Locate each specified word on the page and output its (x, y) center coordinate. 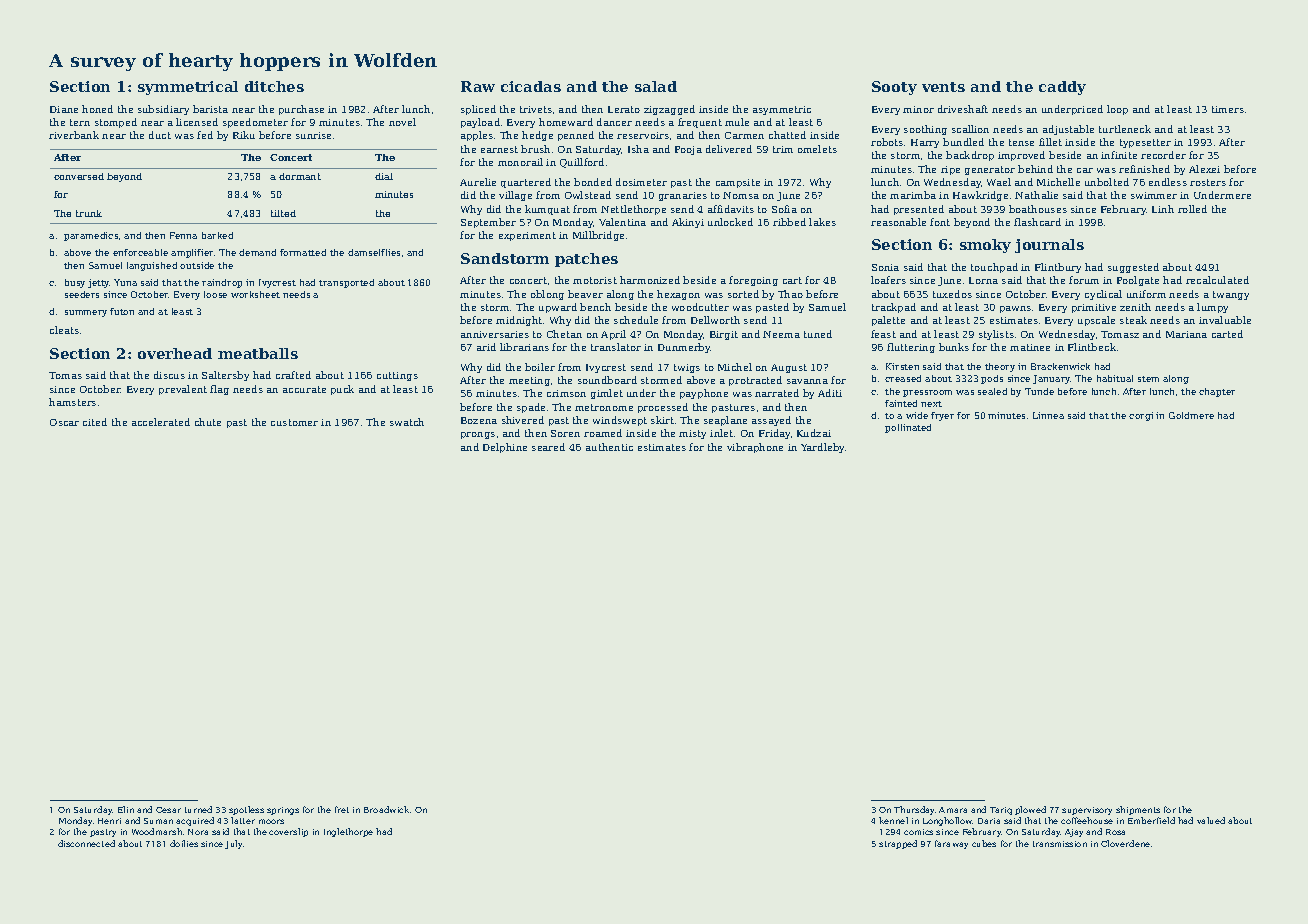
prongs (478, 435)
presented (919, 210)
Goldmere (1191, 415)
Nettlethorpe (633, 210)
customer (294, 422)
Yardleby (822, 448)
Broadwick (386, 809)
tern (80, 122)
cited (95, 422)
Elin (126, 809)
